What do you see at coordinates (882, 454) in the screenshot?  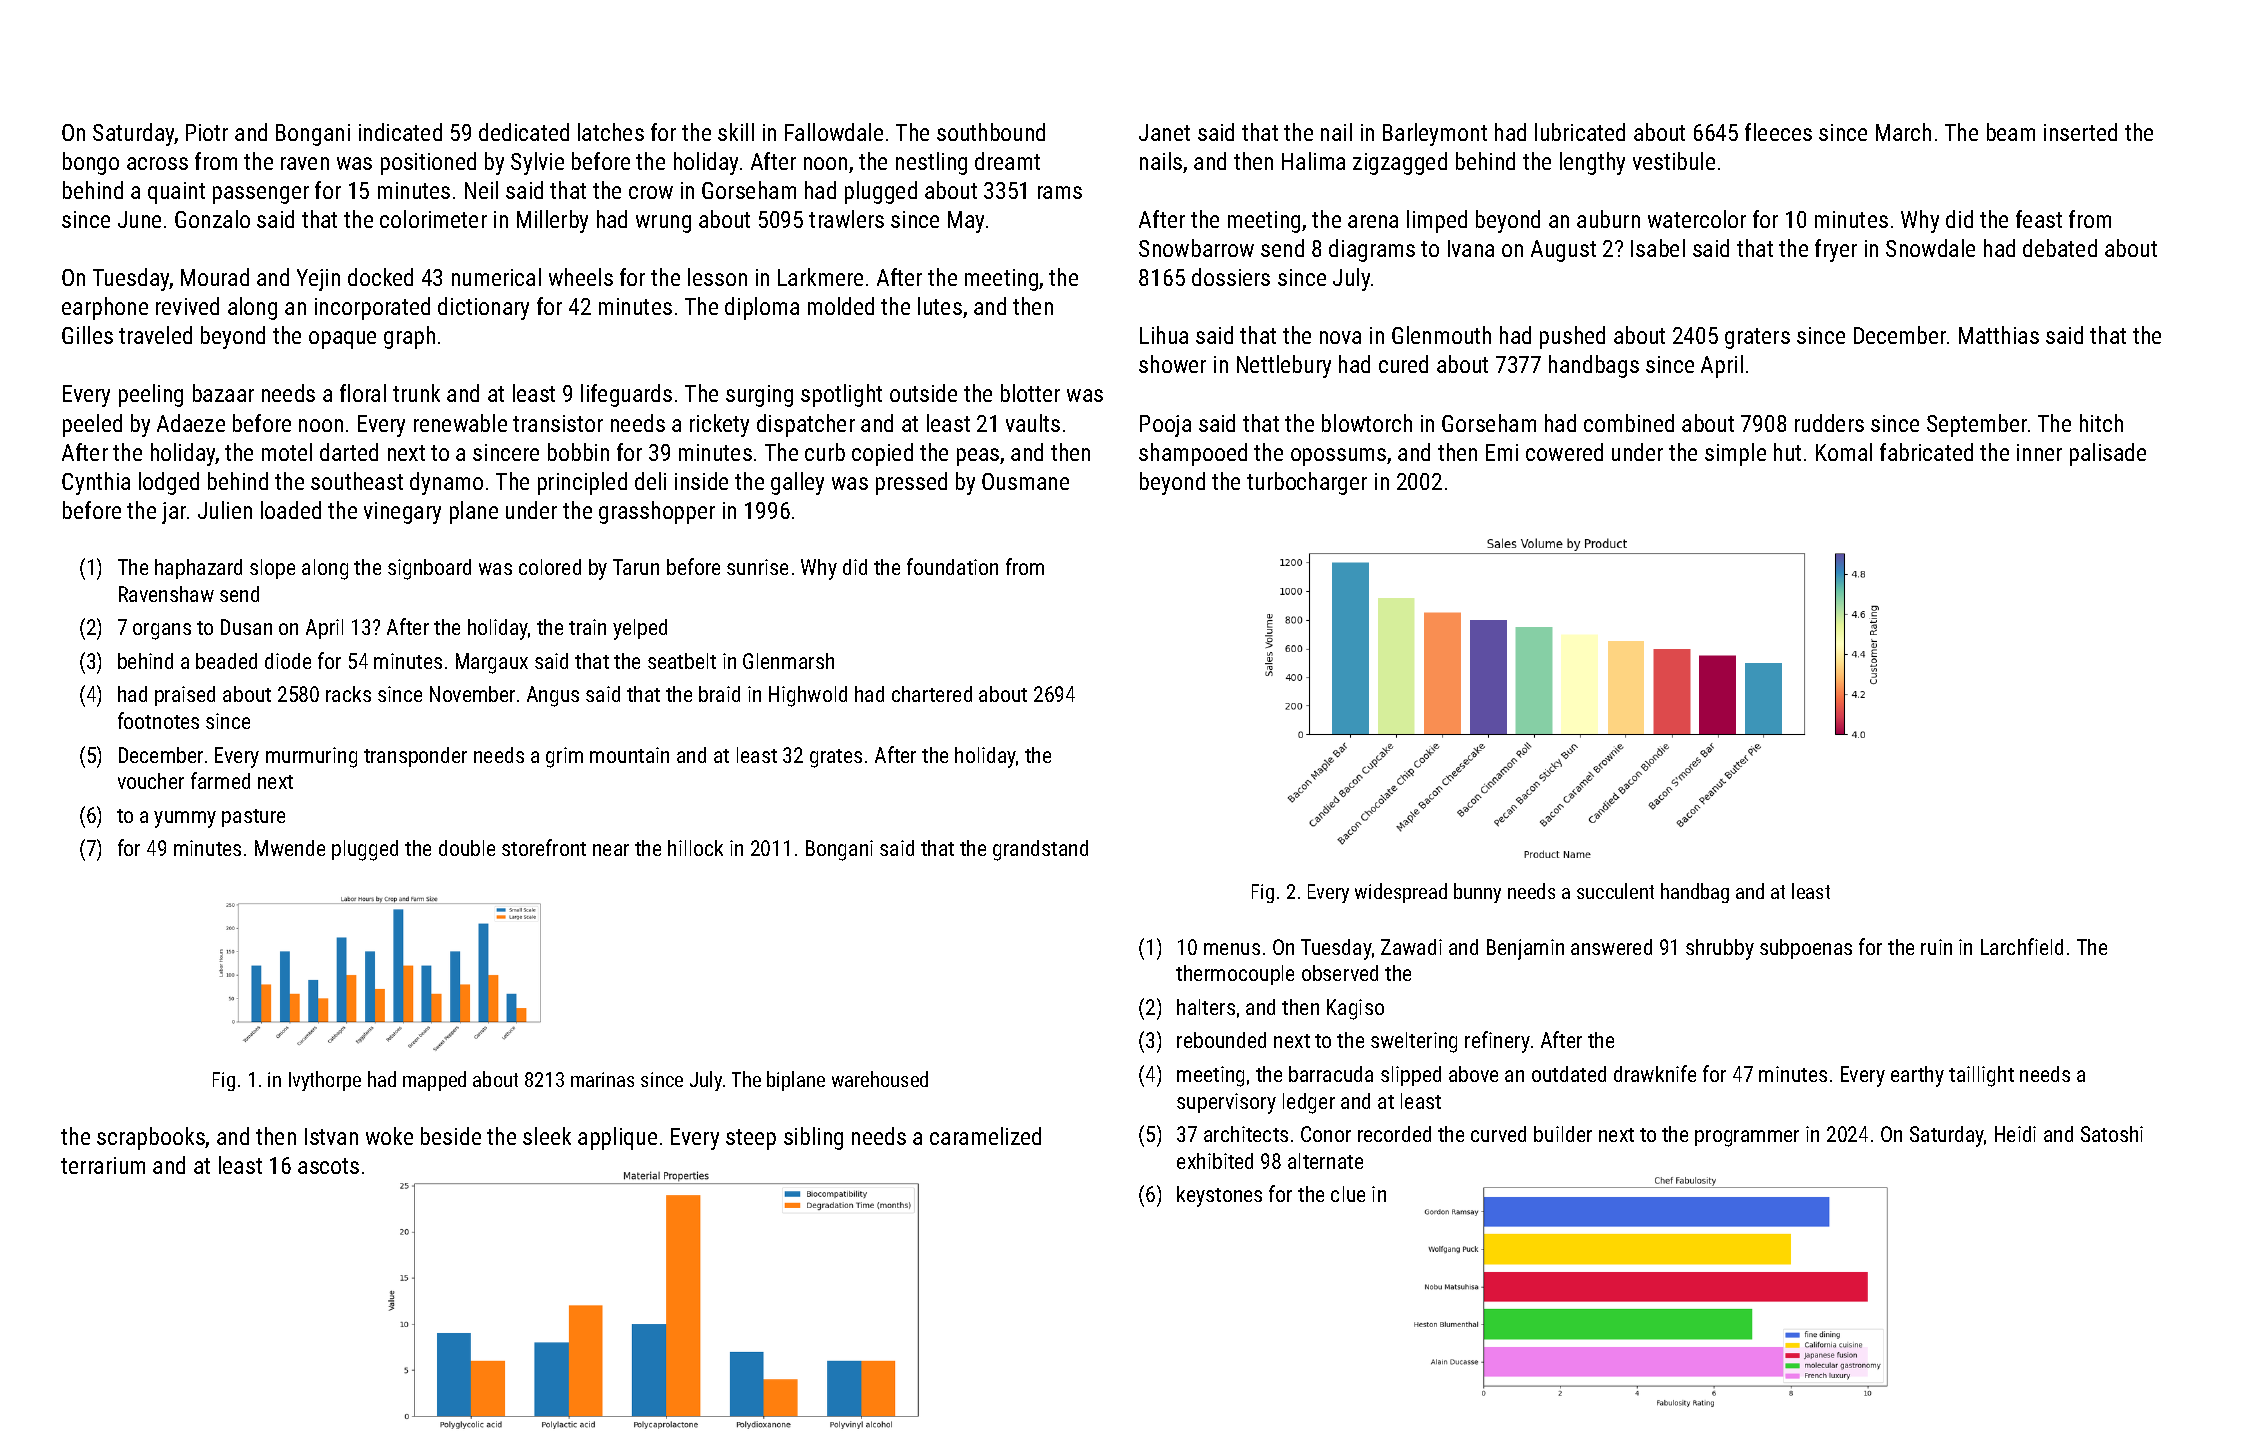 I see `copied` at bounding box center [882, 454].
